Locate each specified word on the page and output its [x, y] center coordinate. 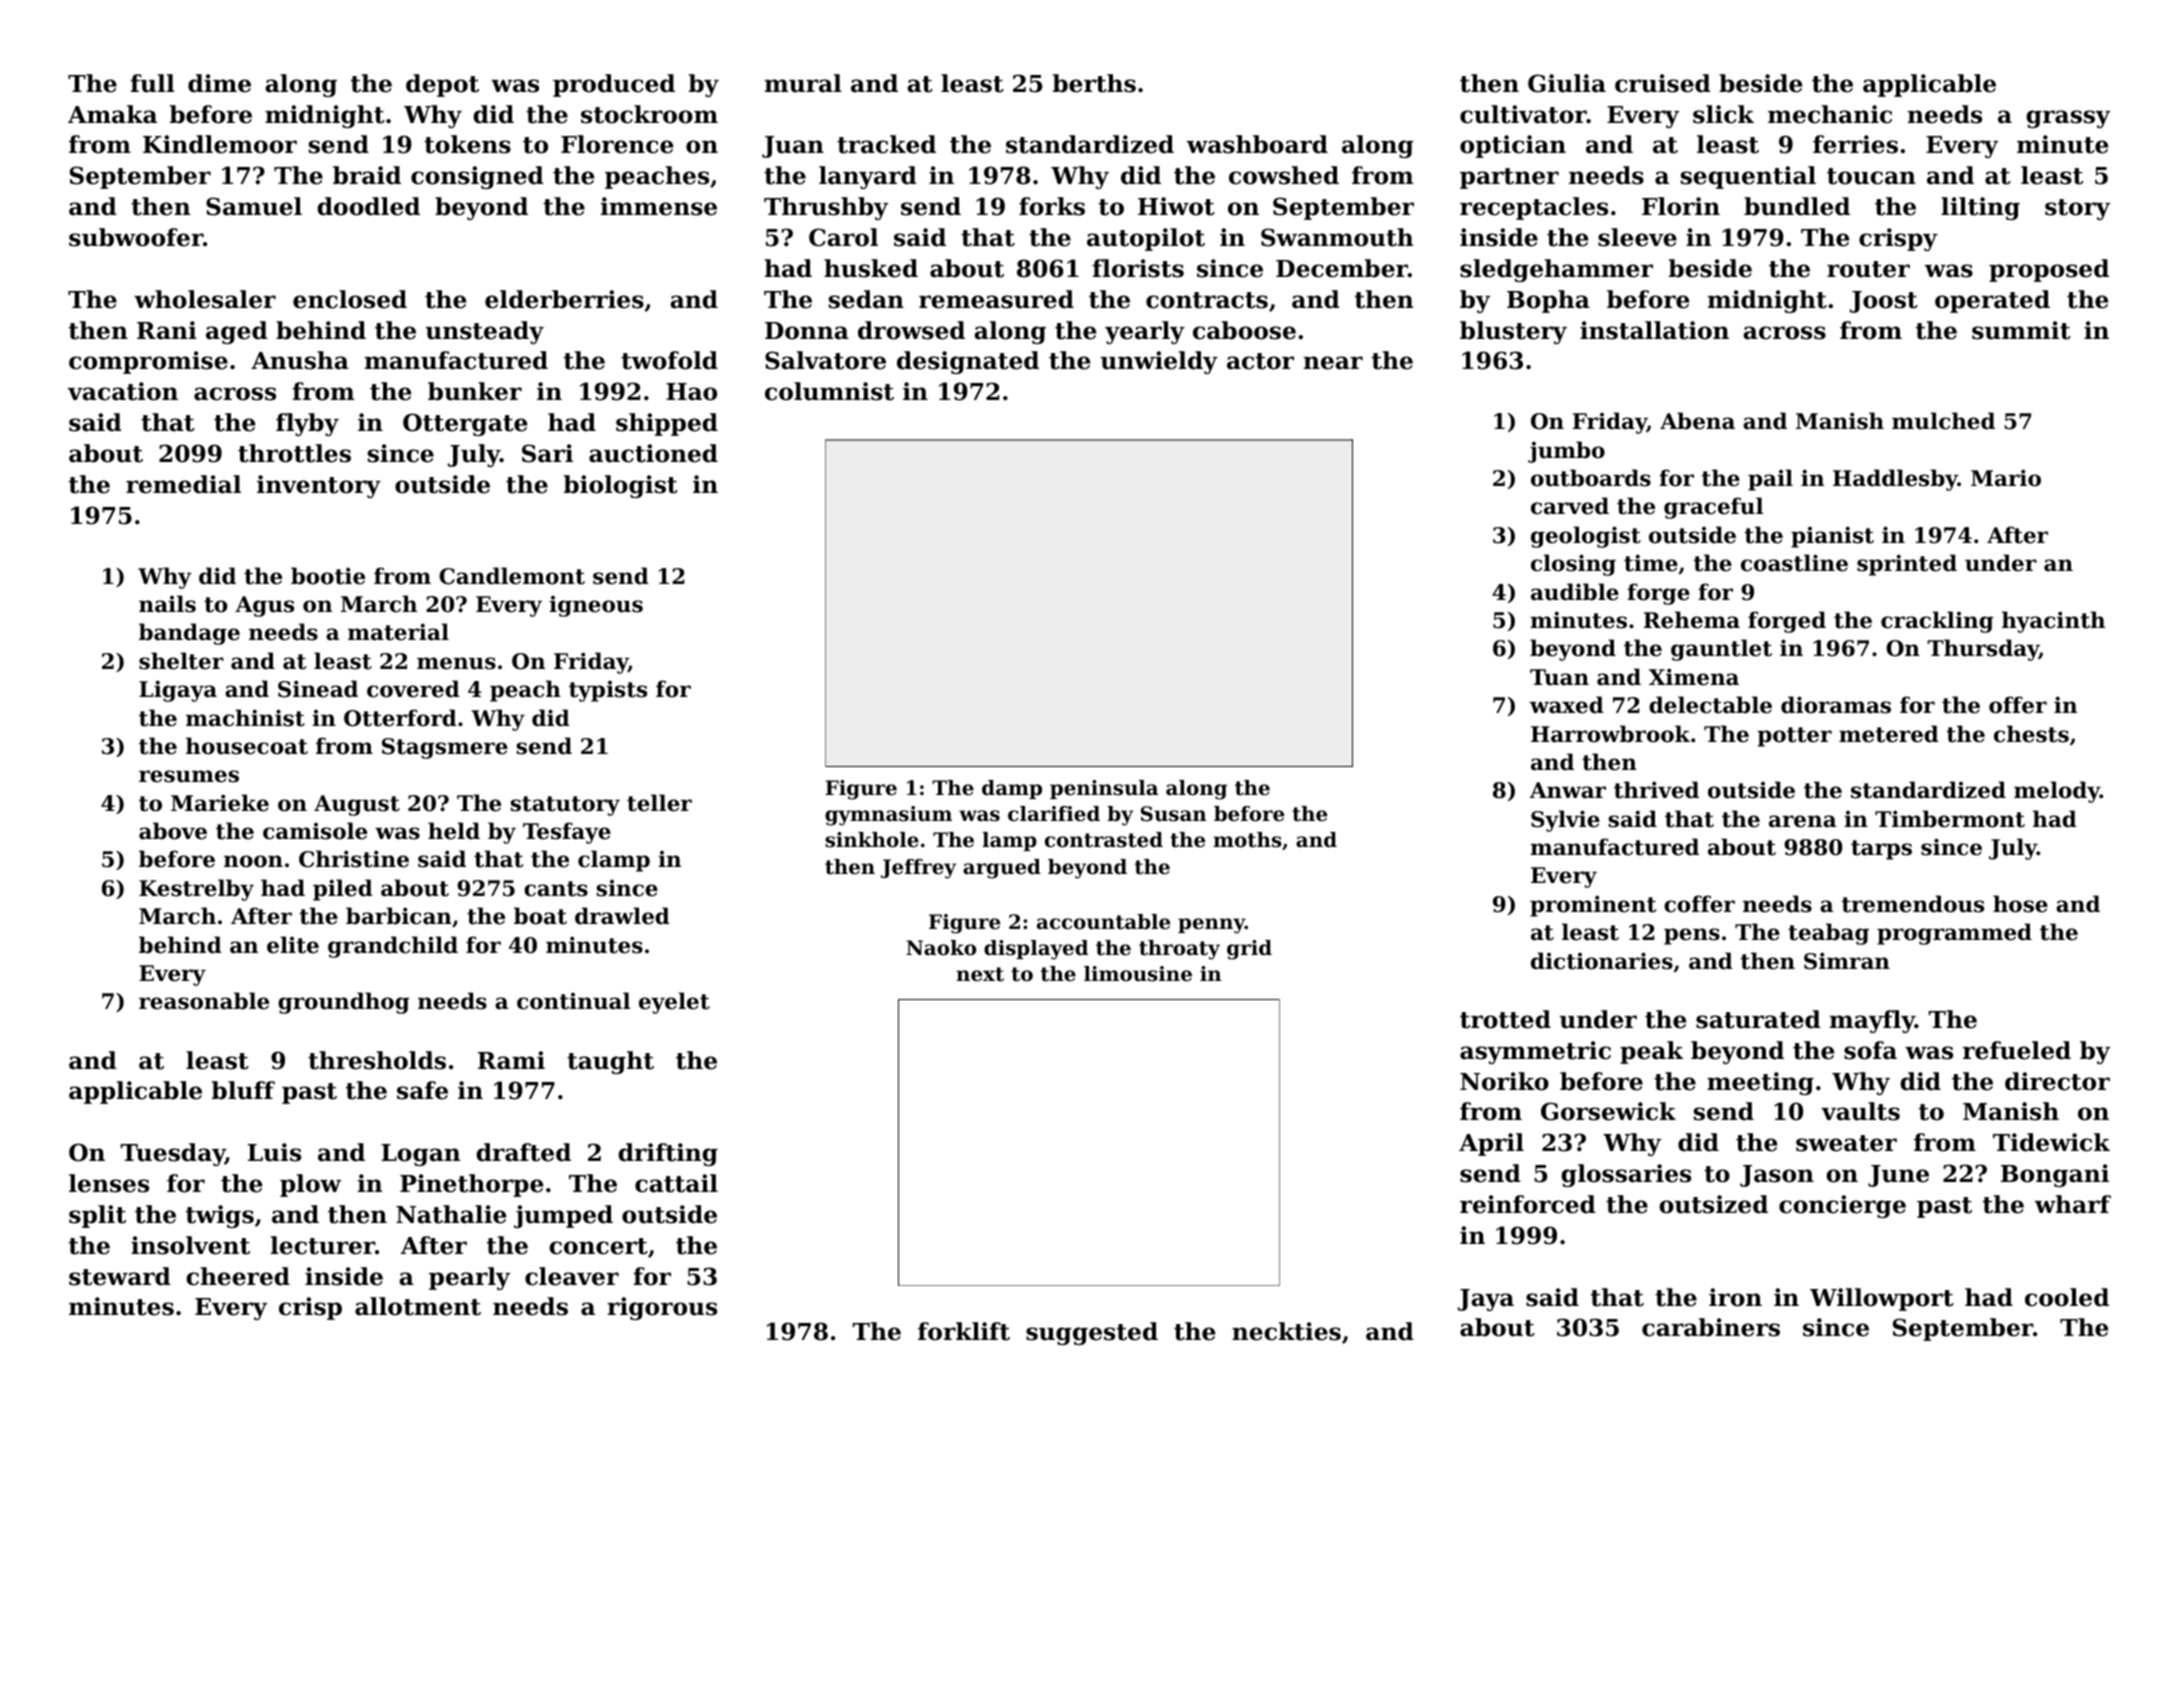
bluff [243, 1090]
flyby [307, 424]
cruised [1663, 83]
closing [1573, 565]
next [980, 974]
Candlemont [512, 576]
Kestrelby [196, 890]
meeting [1760, 1083]
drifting [668, 1154]
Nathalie [451, 1214]
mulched [1943, 421]
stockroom [649, 114]
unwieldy [1159, 362]
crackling [1937, 622]
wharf [2073, 1204]
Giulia [1567, 83]
